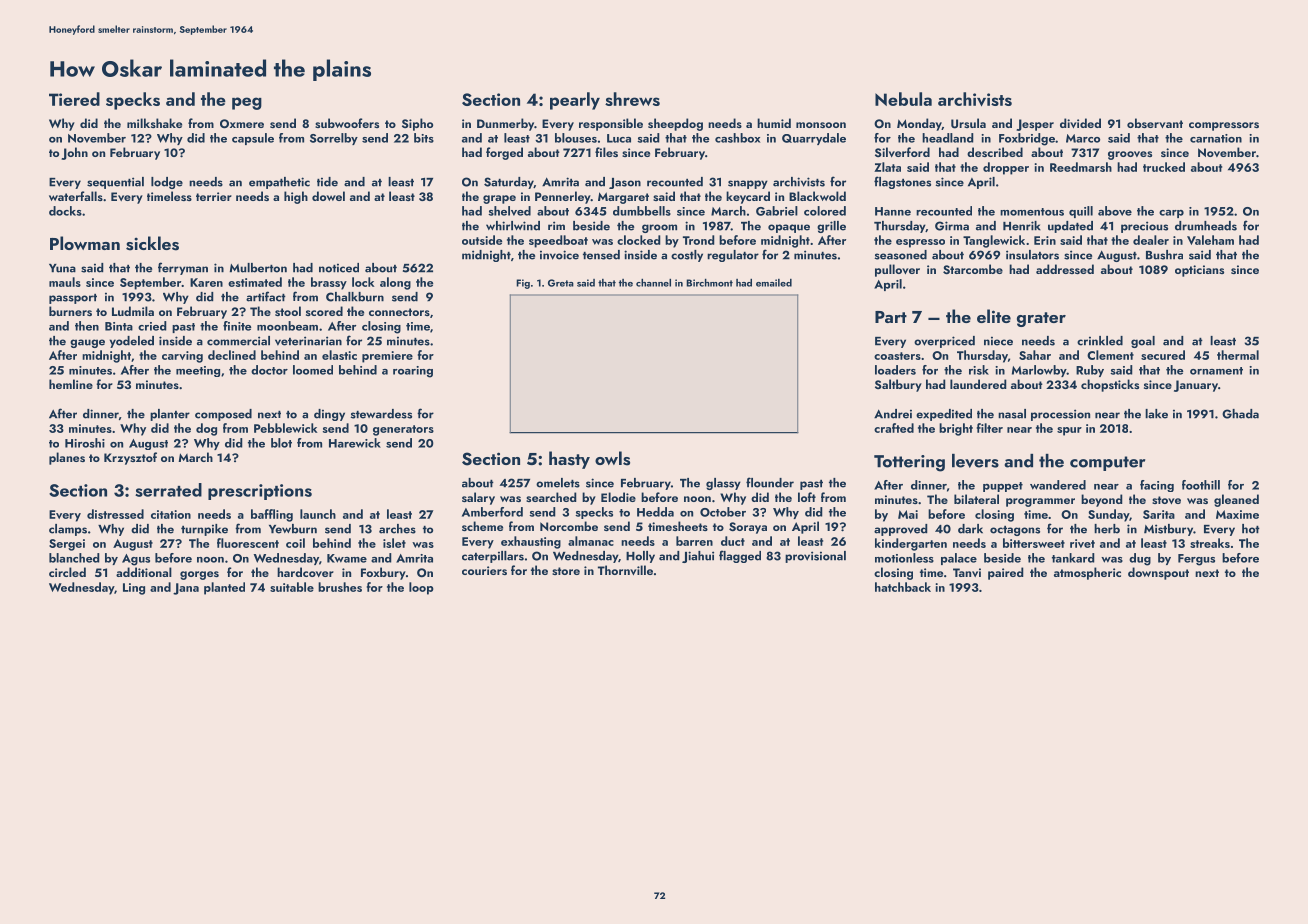 Image resolution: width=1308 pixels, height=924 pixels. I want to click on observant, so click(1155, 123).
